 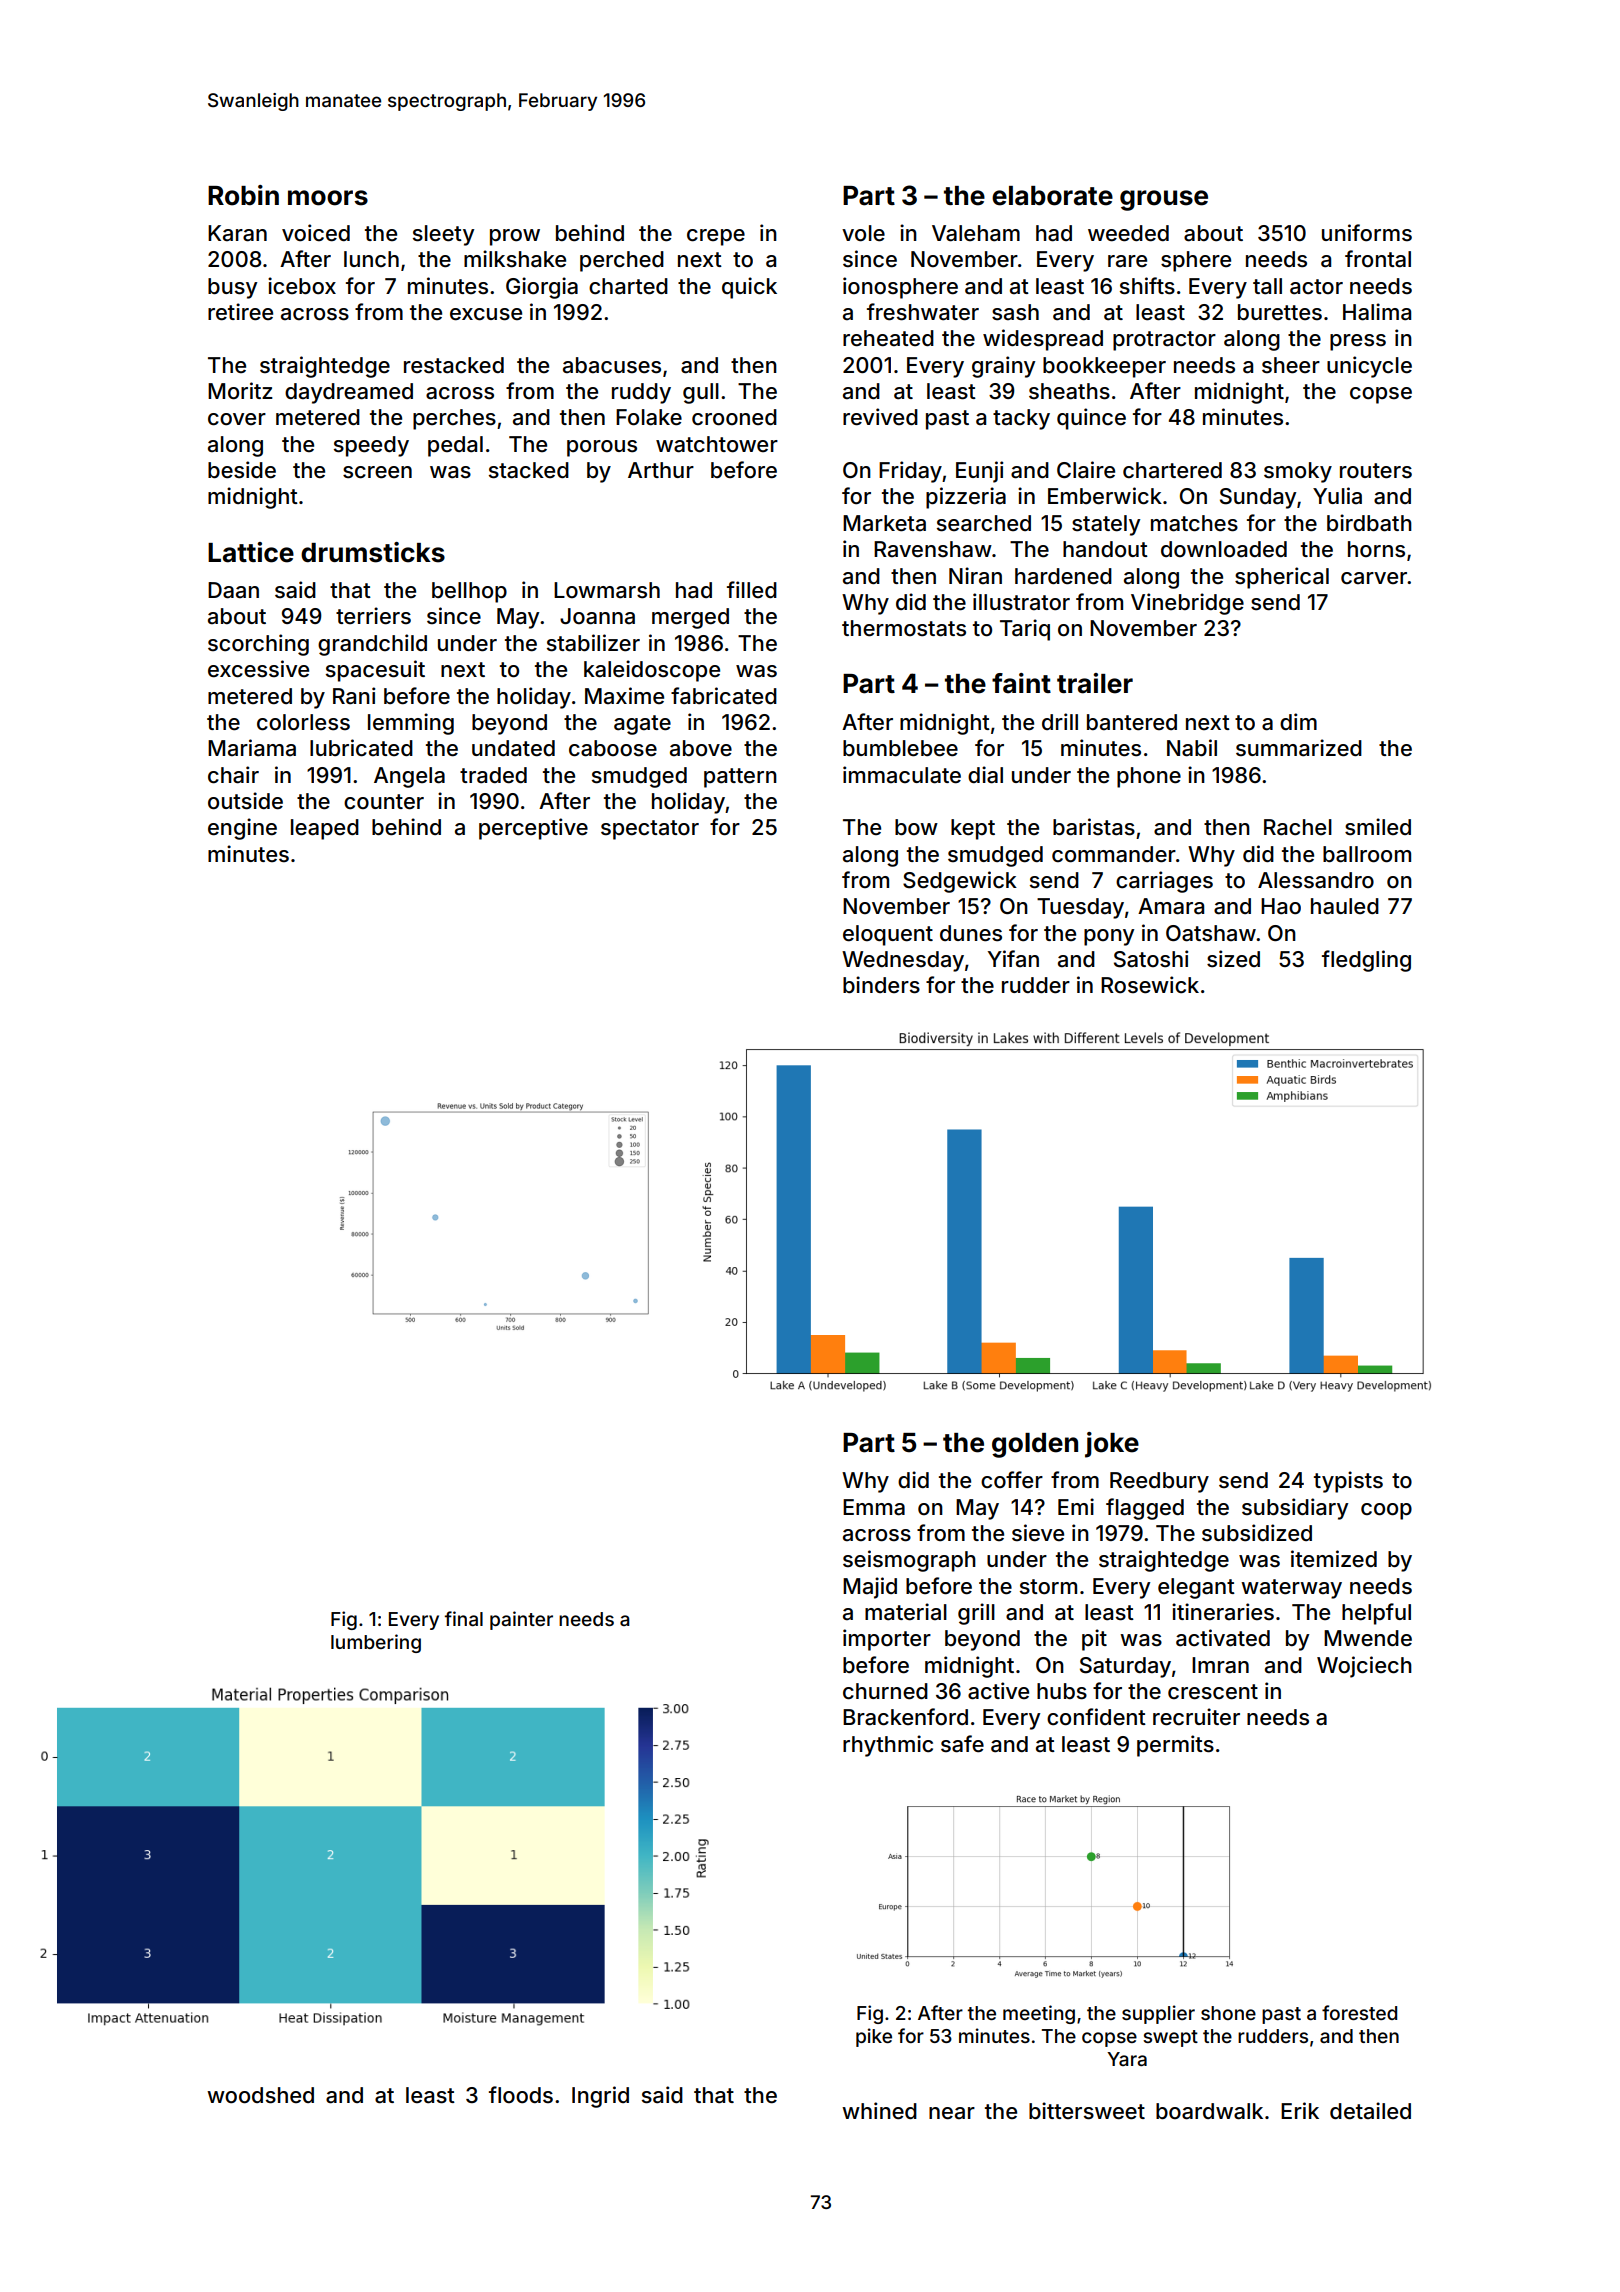 What do you see at coordinates (242, 829) in the page?
I see `engine` at bounding box center [242, 829].
